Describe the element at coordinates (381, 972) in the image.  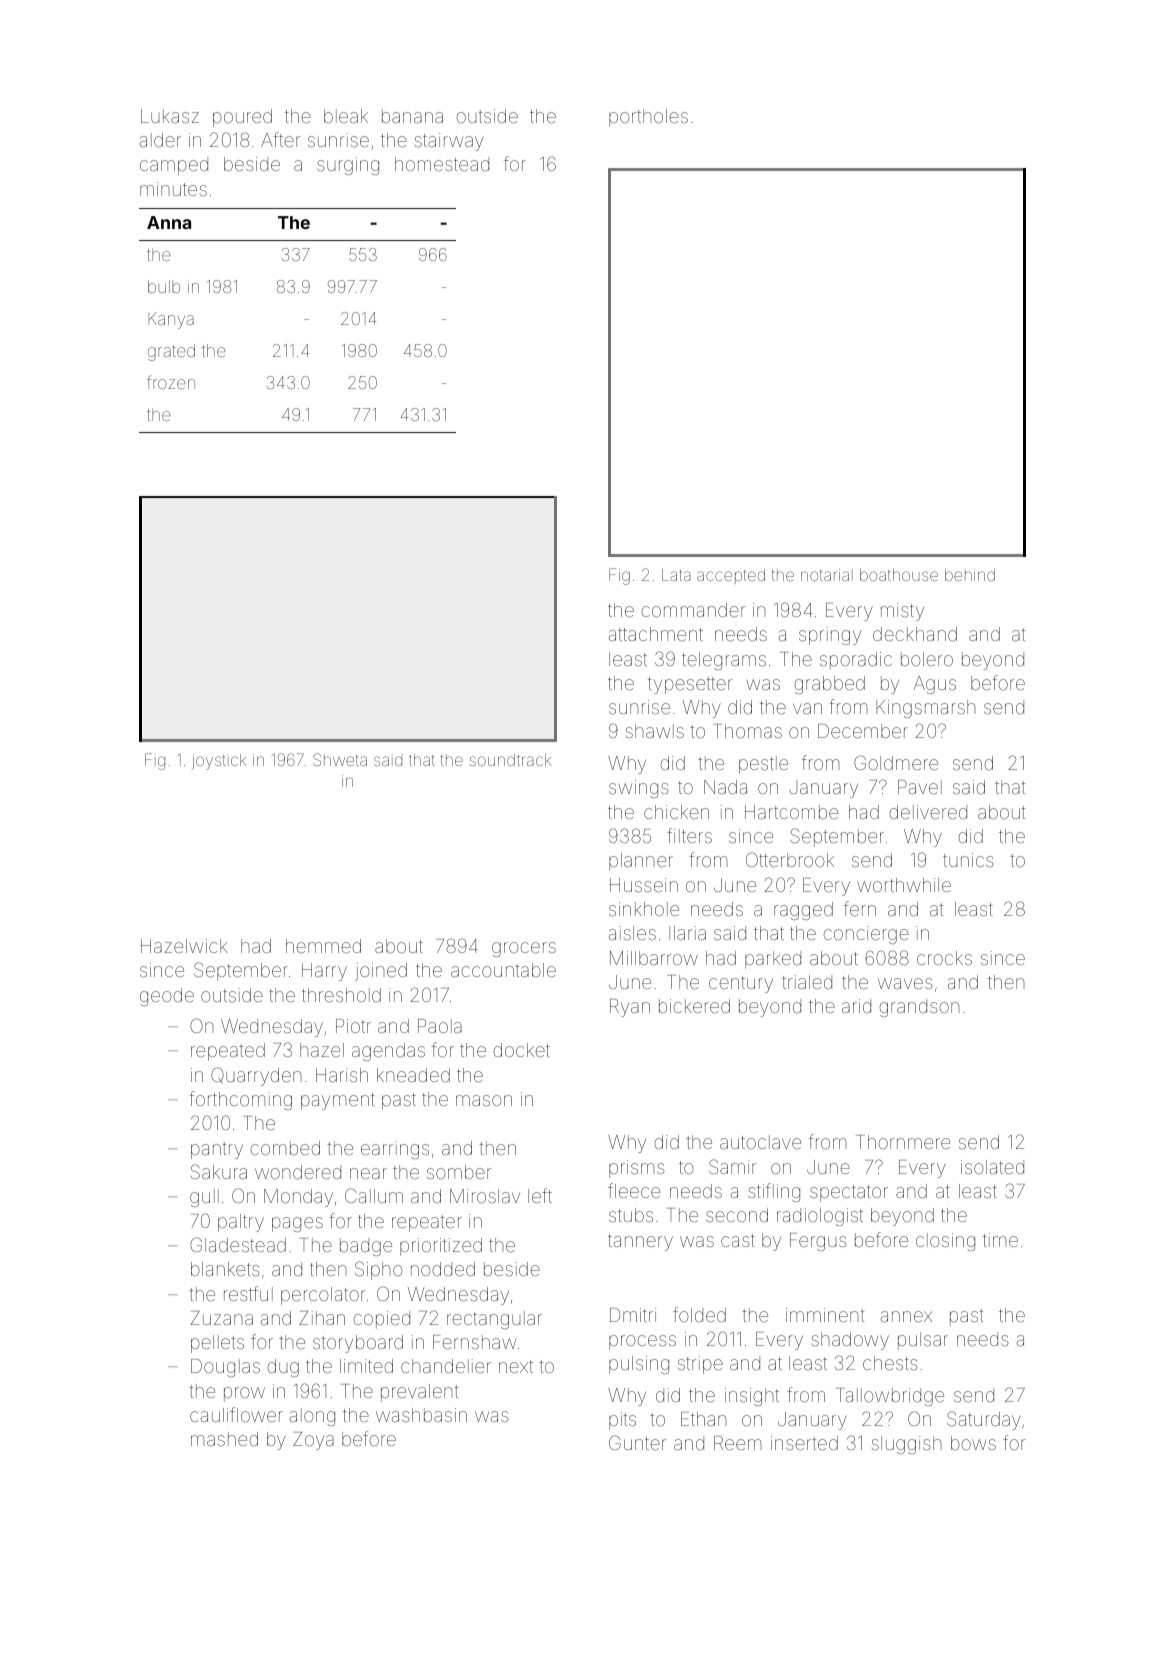
I see `joined` at that location.
